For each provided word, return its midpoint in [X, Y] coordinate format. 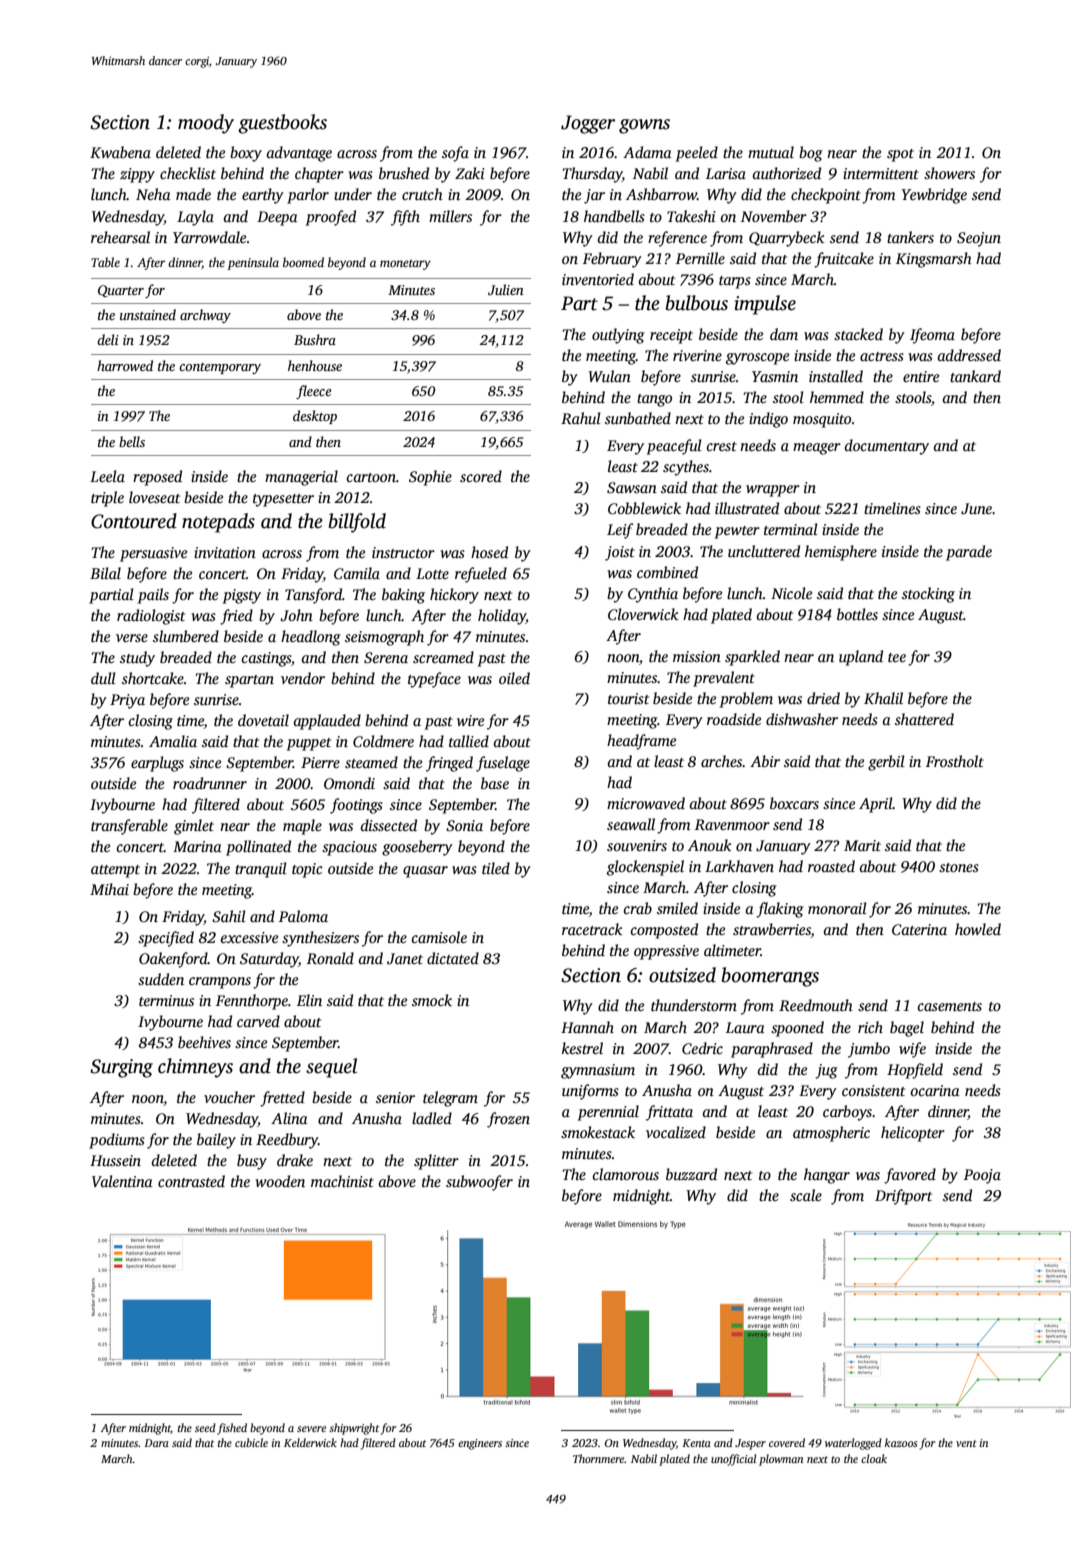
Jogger [588, 124]
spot [900, 155]
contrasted [191, 1181]
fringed [449, 764]
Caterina [919, 930]
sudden [161, 979]
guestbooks [282, 124]
